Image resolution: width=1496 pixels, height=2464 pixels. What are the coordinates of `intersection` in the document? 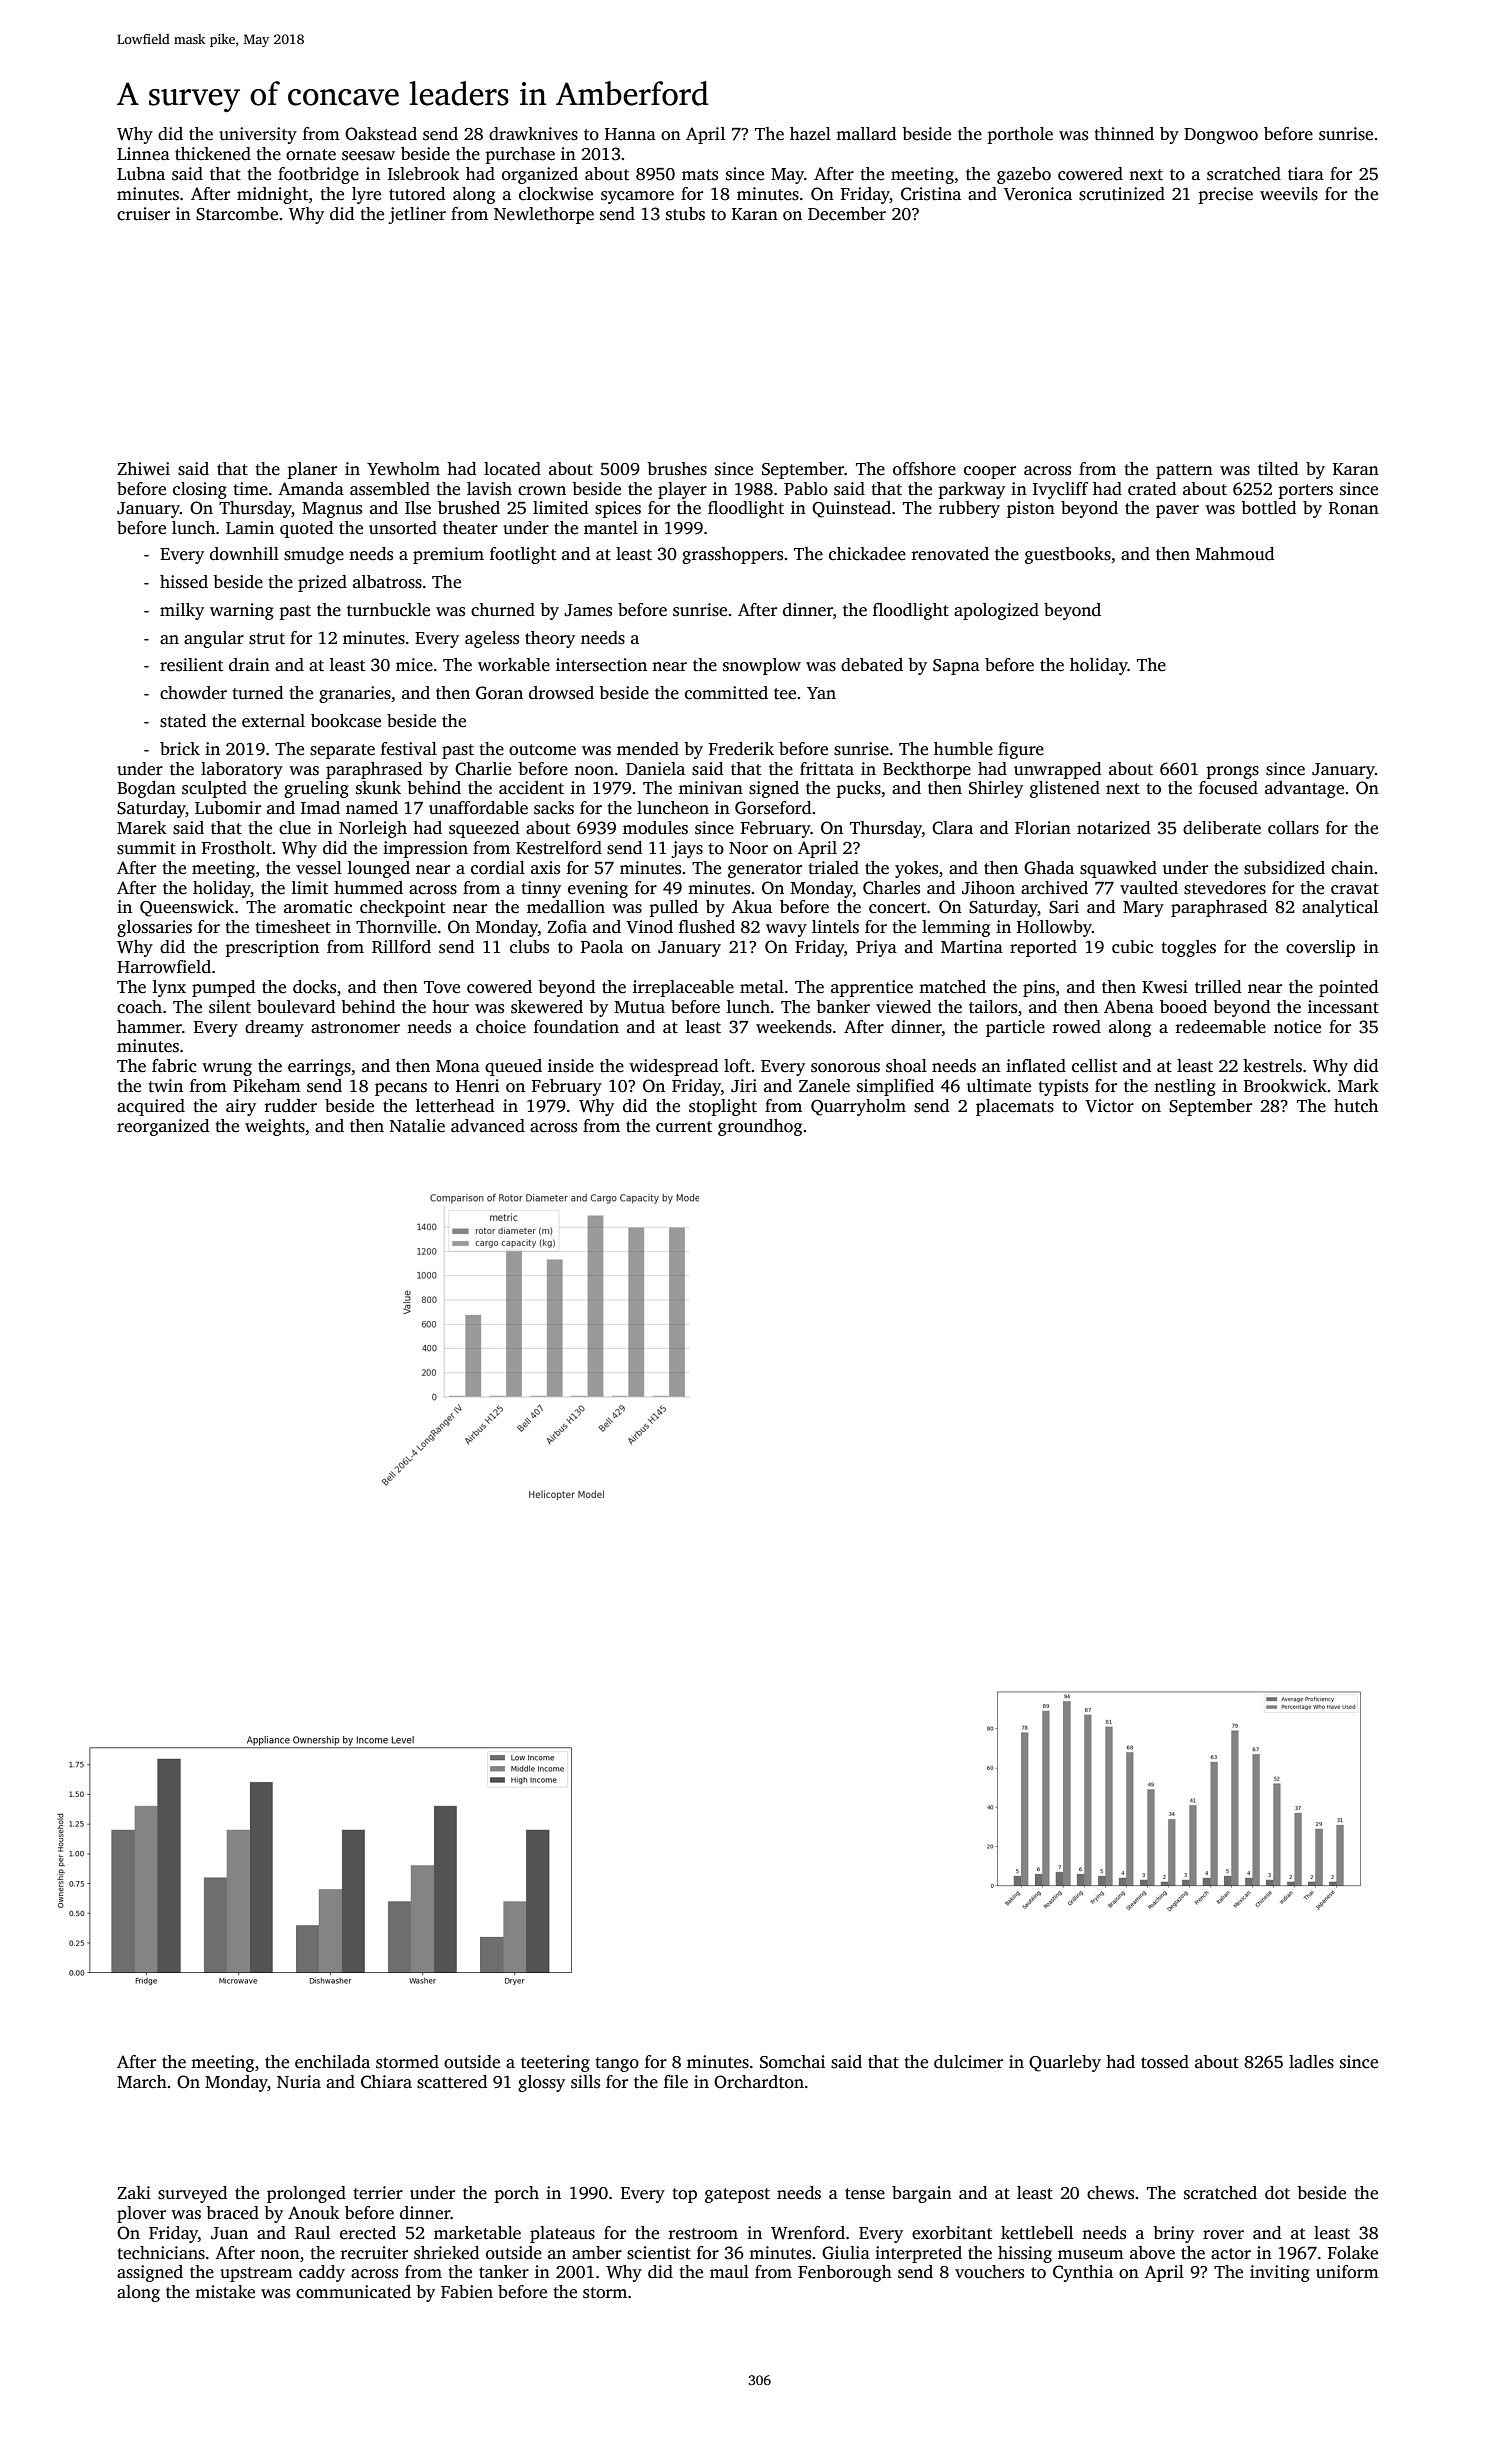 It's located at (601, 665).
